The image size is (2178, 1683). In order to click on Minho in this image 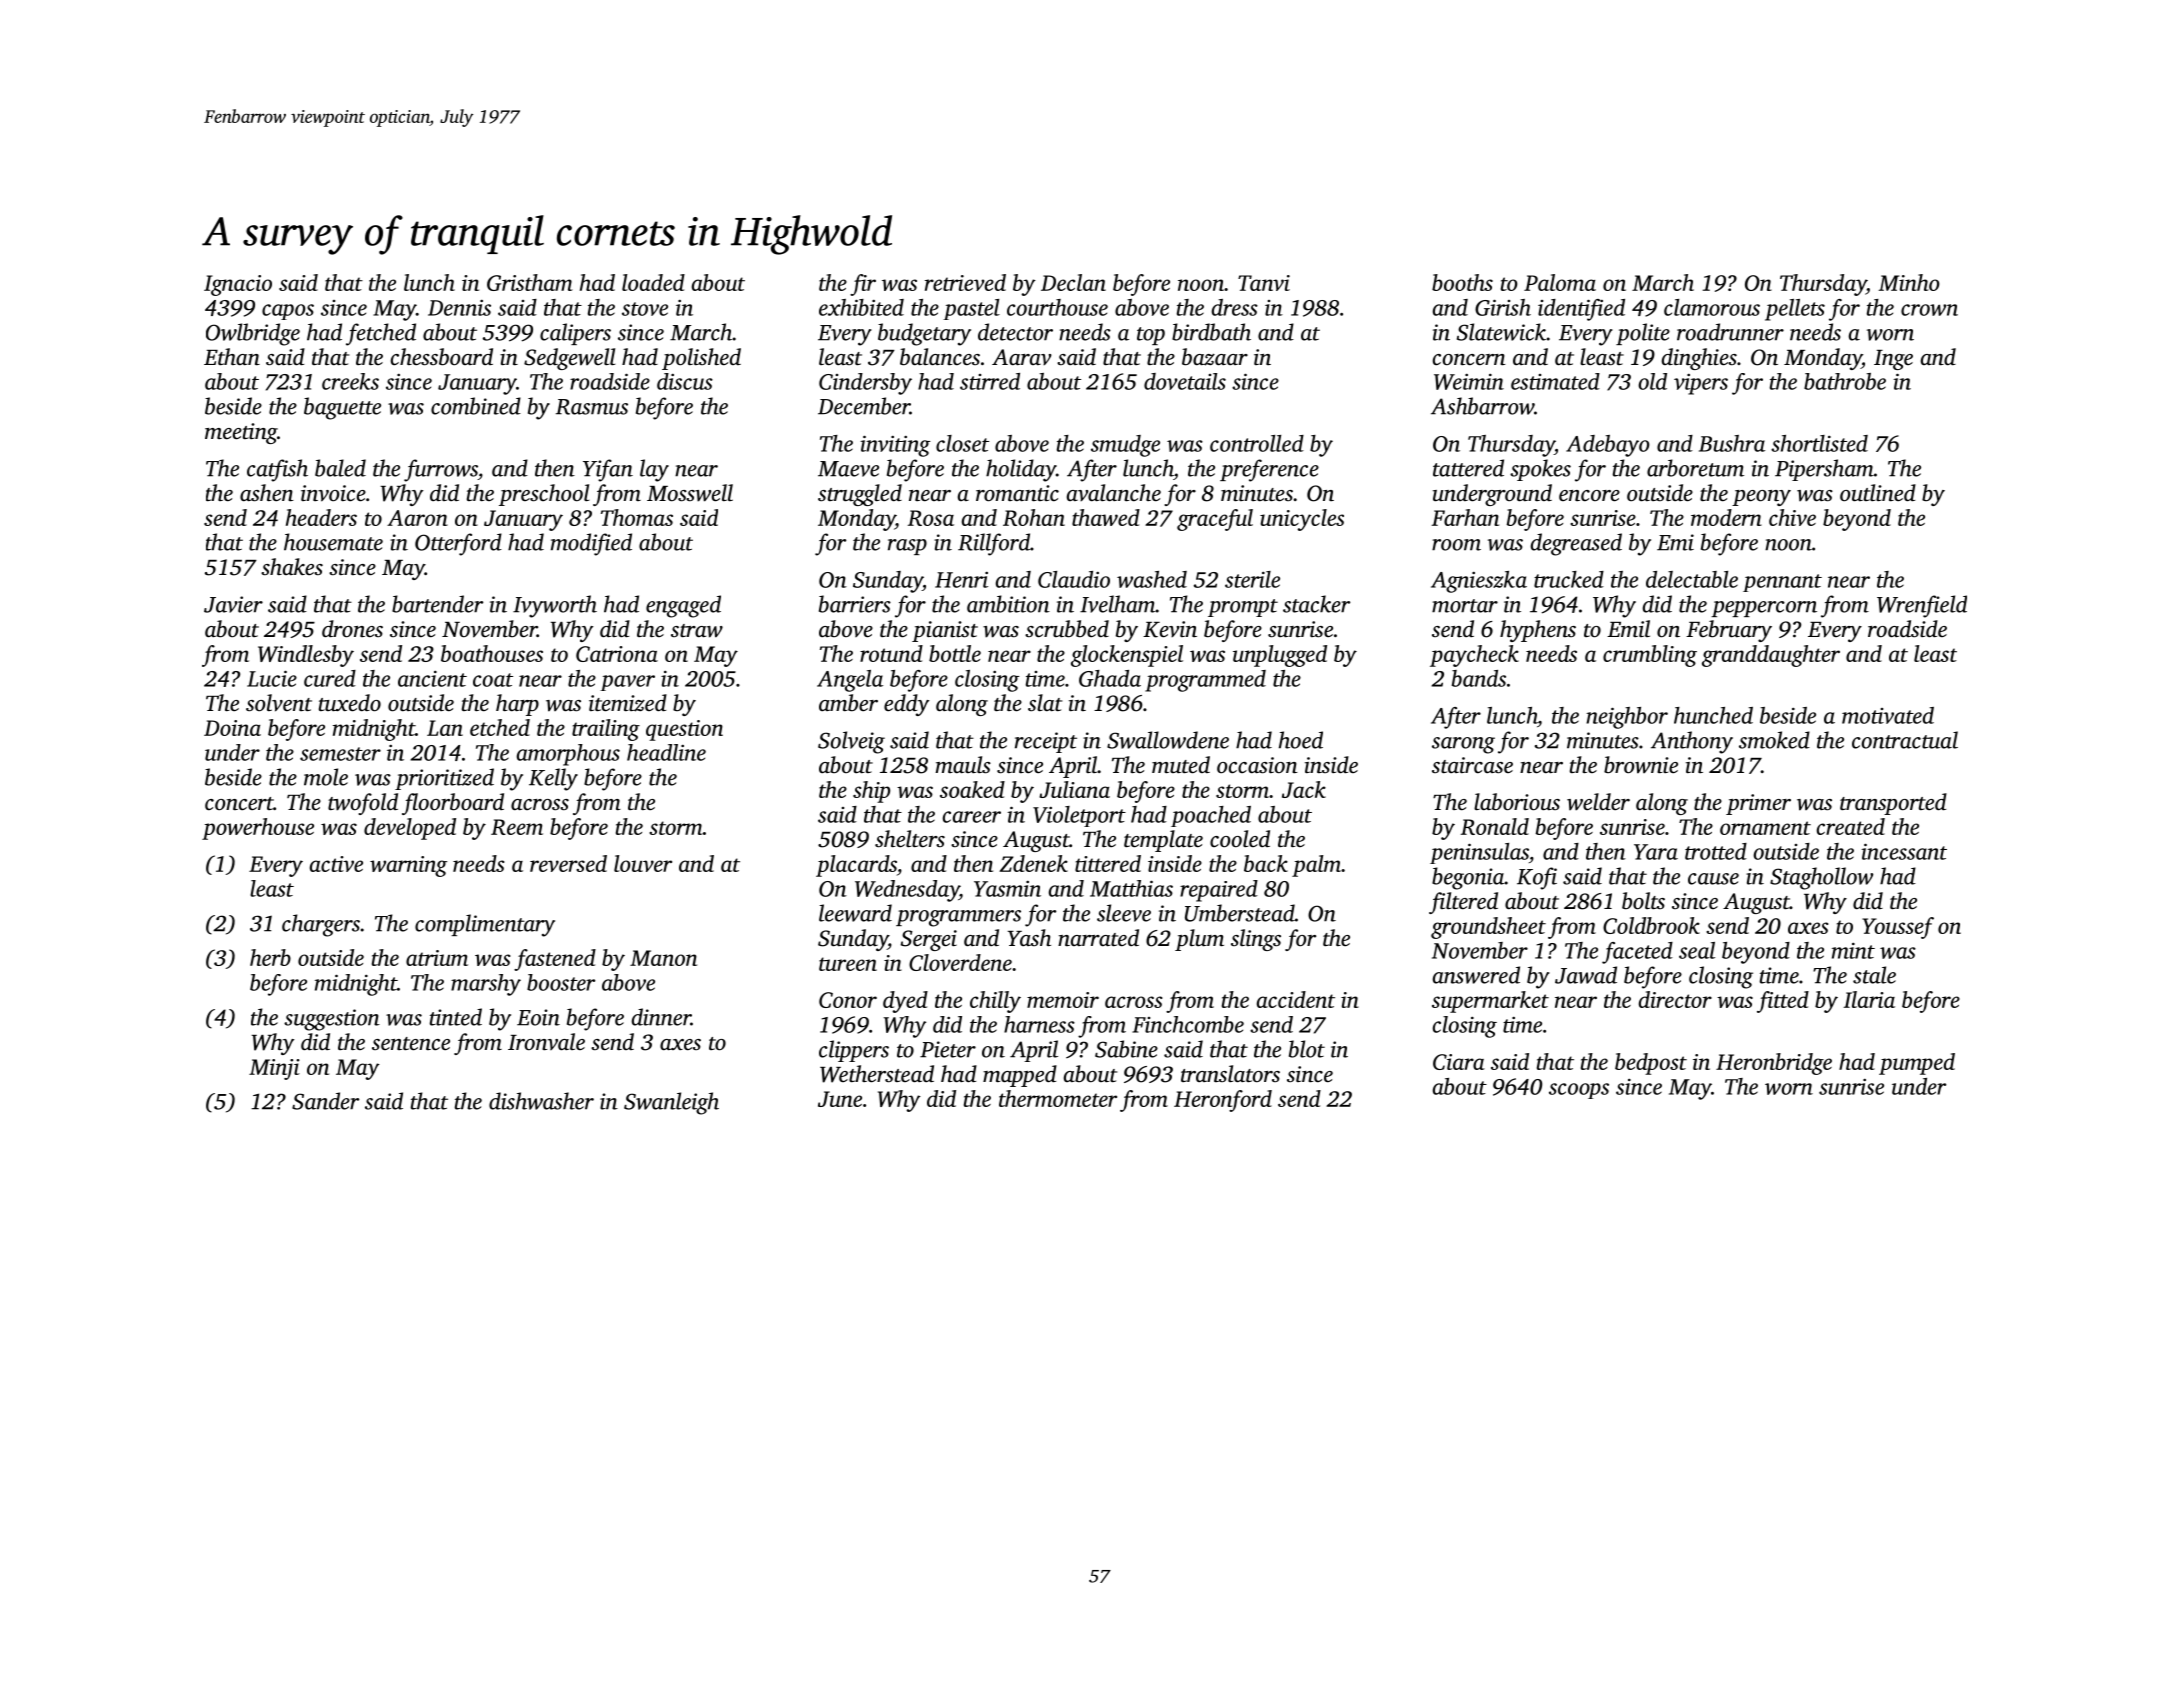, I will do `click(1909, 282)`.
